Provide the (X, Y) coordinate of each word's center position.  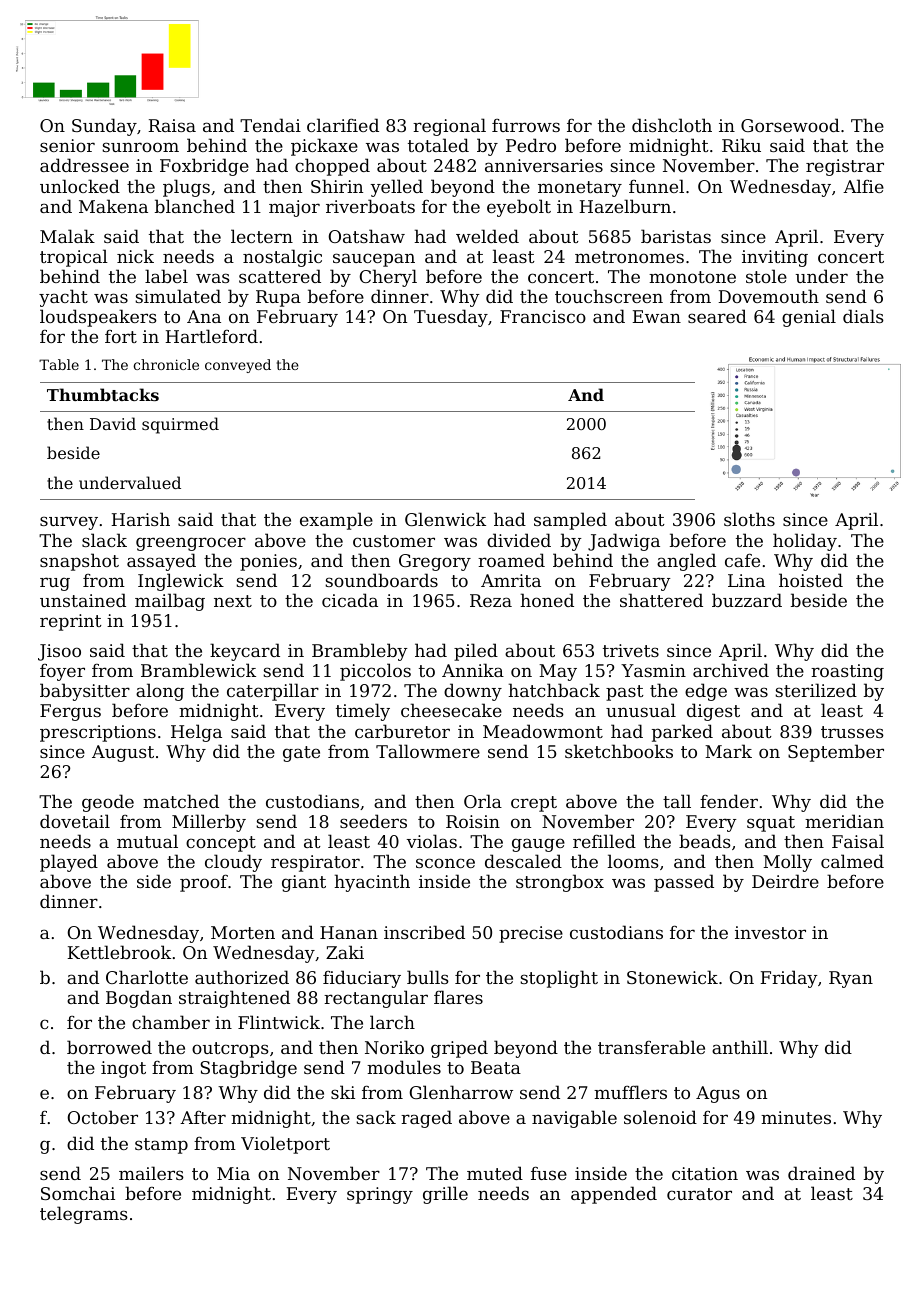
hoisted (811, 580)
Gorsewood (790, 125)
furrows (526, 125)
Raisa (172, 125)
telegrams (84, 1215)
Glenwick (445, 519)
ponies (268, 562)
